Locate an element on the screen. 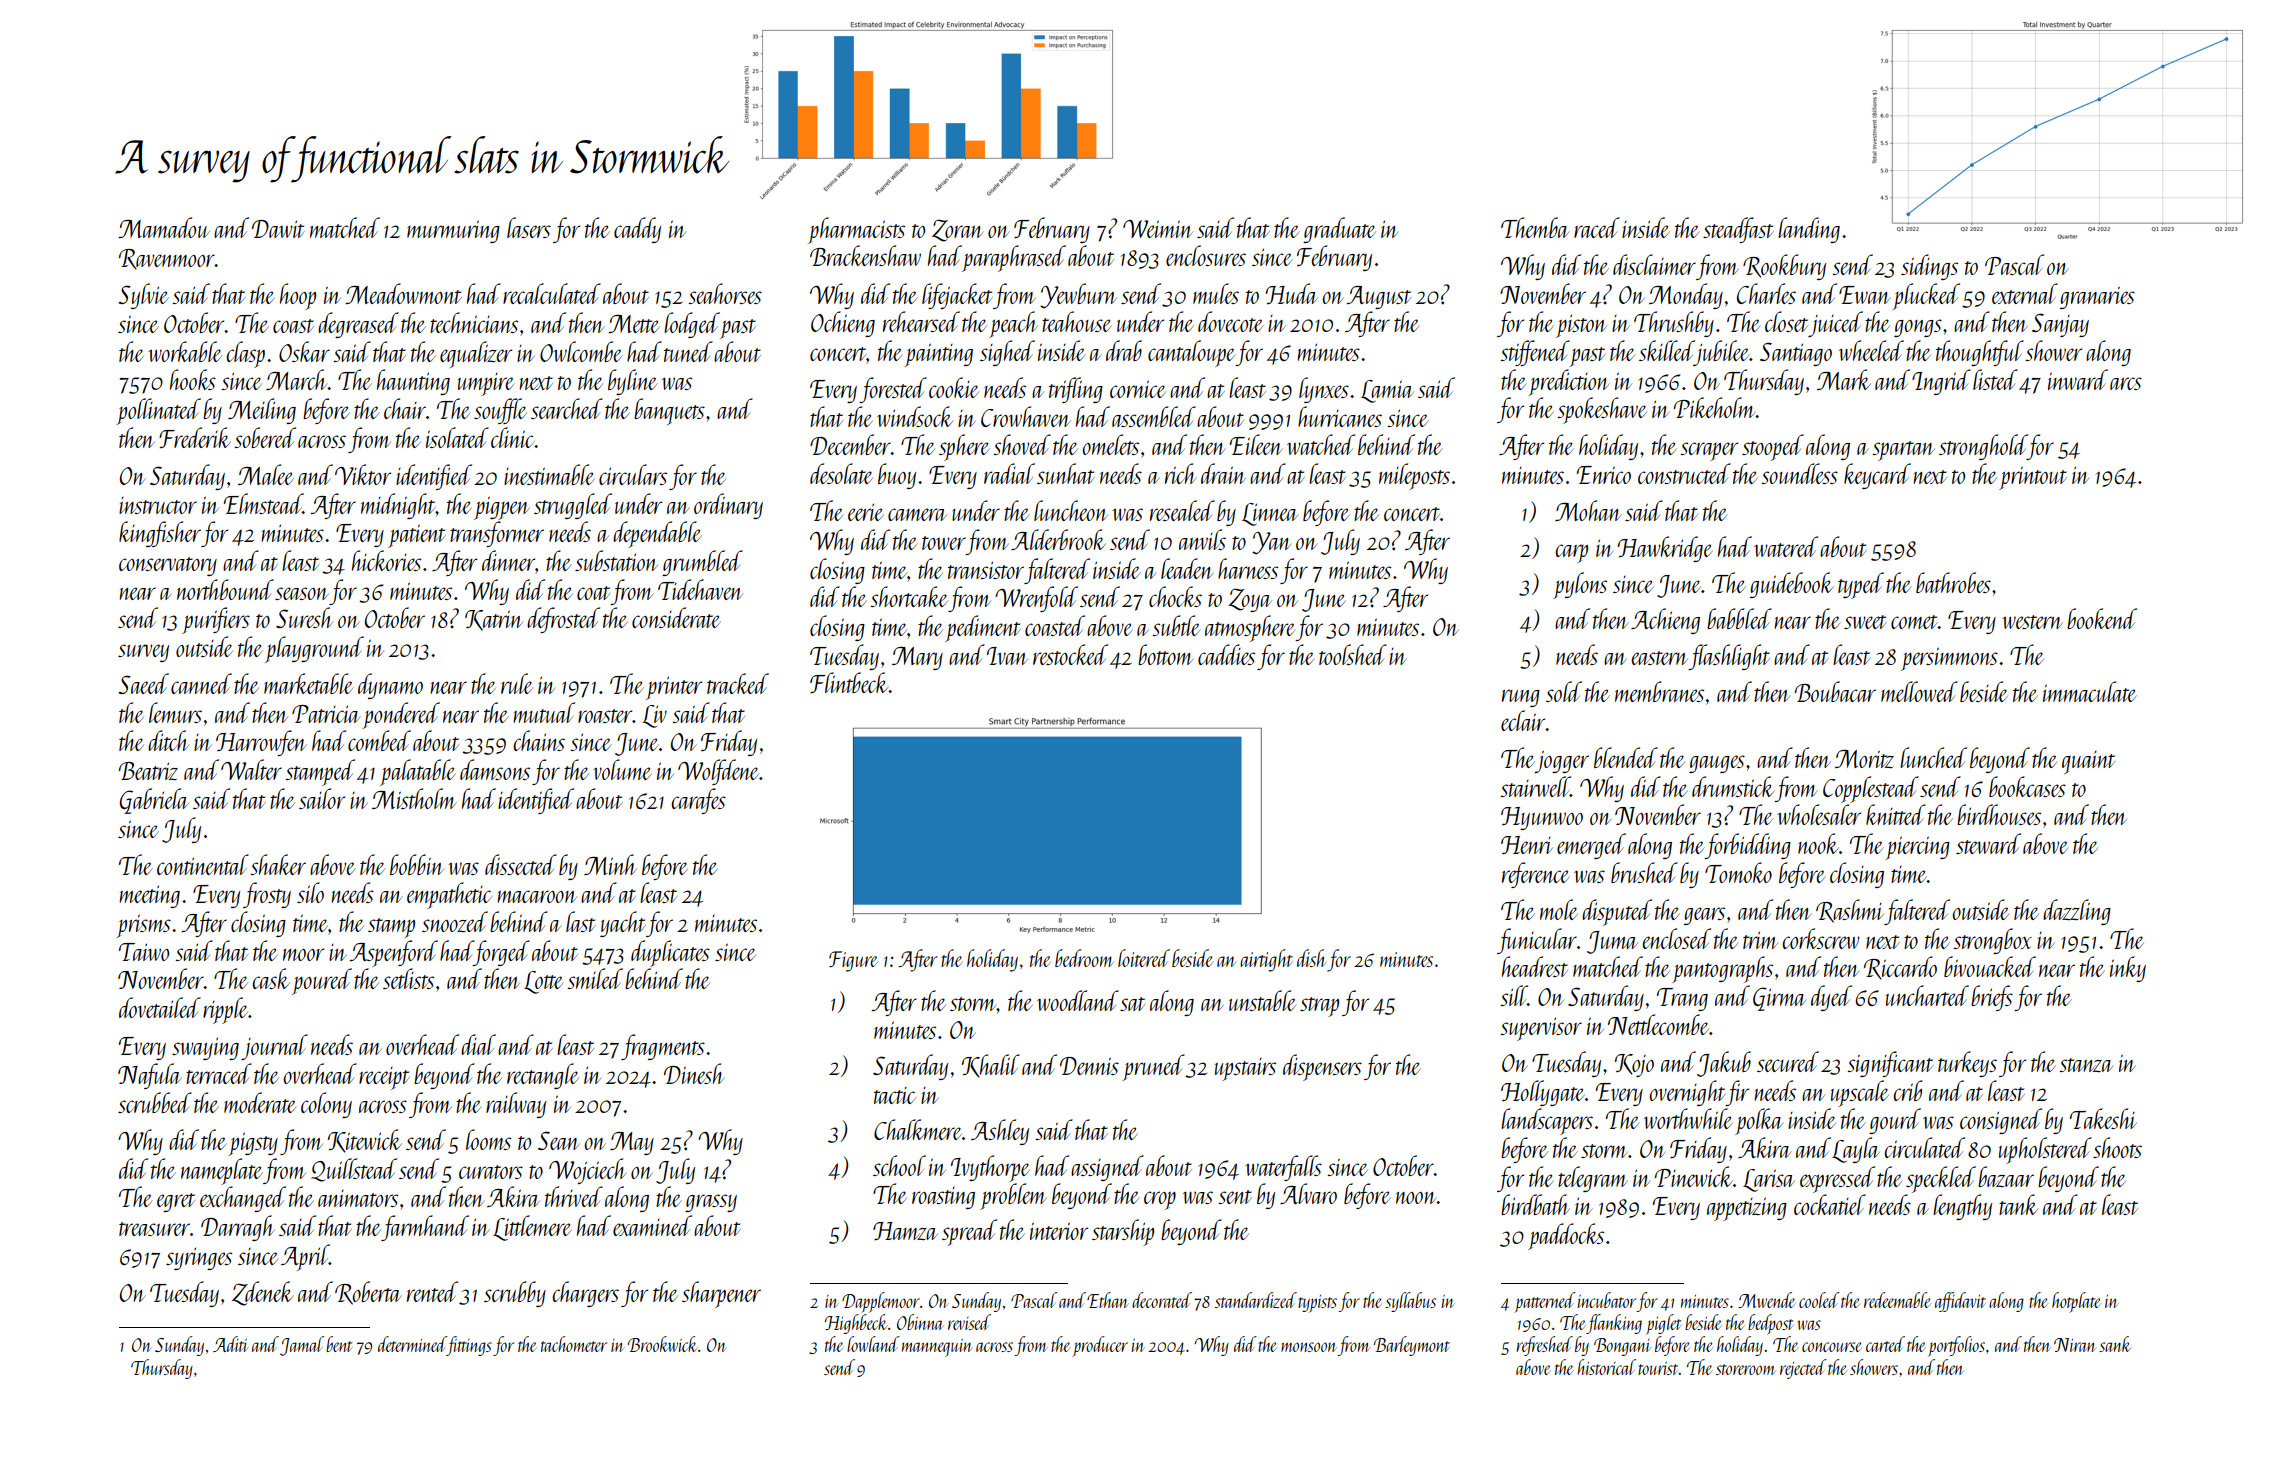  loitered is located at coordinates (1144, 958).
